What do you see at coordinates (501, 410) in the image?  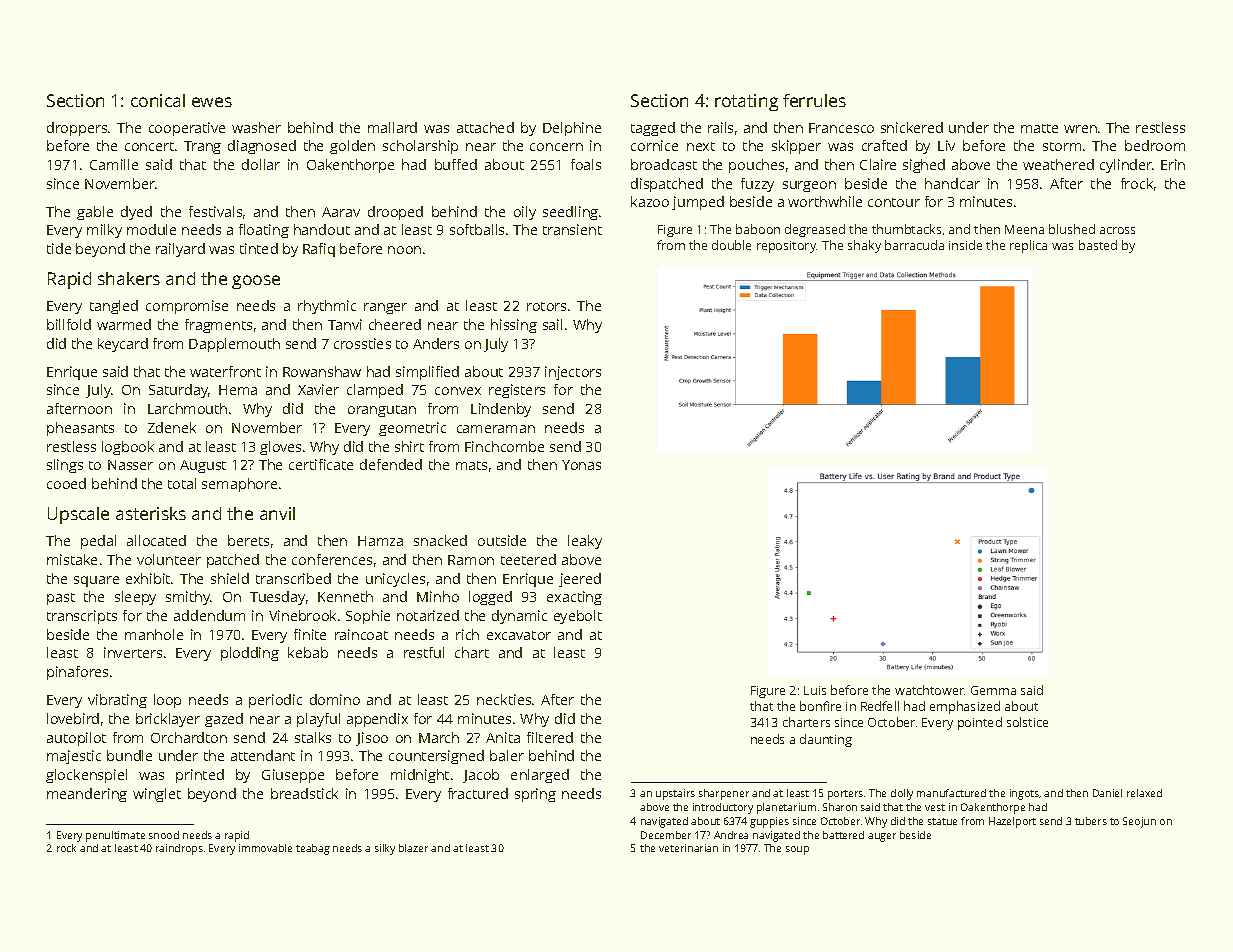 I see `Lindenby` at bounding box center [501, 410].
